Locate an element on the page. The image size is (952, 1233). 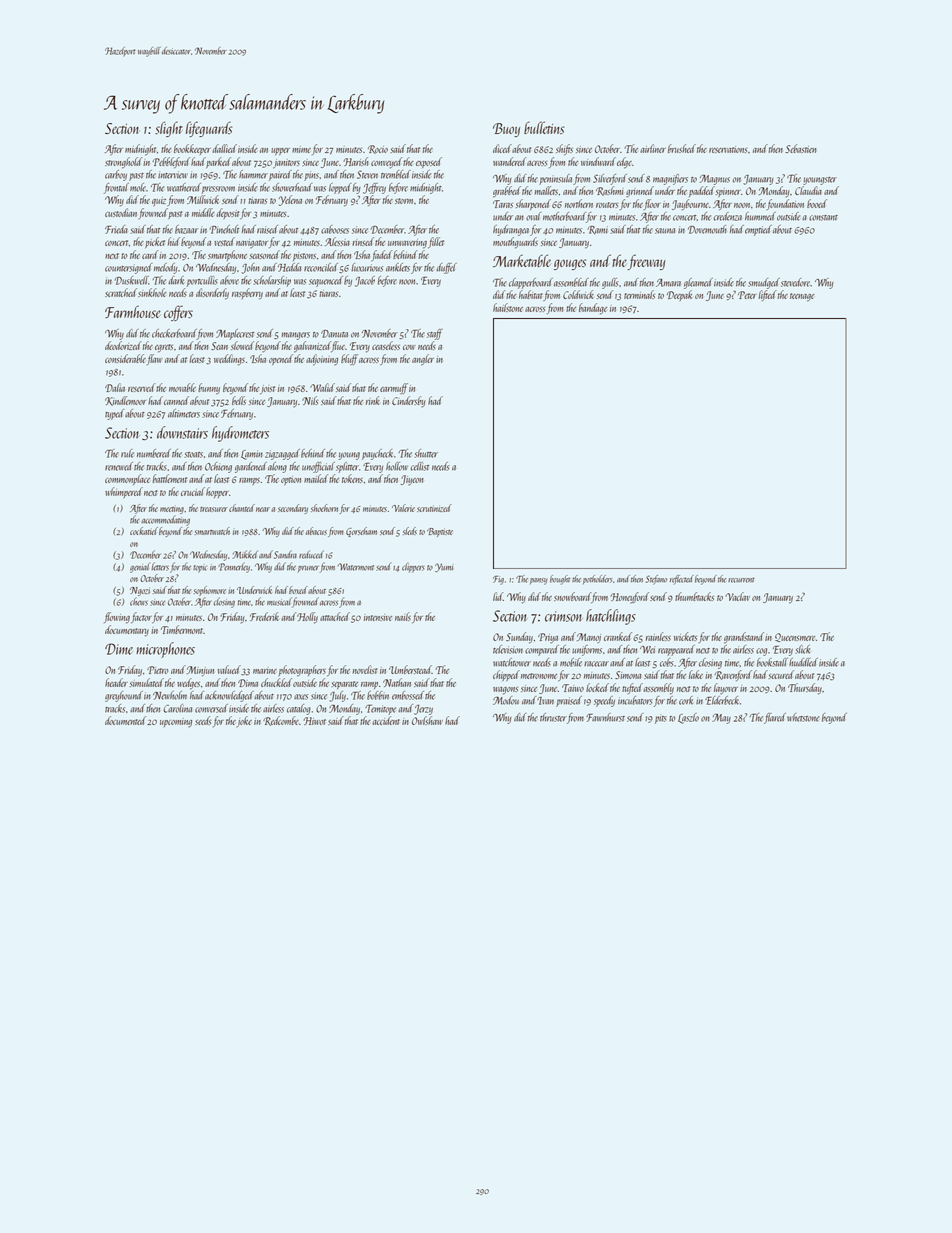
grabbed is located at coordinates (507, 192).
